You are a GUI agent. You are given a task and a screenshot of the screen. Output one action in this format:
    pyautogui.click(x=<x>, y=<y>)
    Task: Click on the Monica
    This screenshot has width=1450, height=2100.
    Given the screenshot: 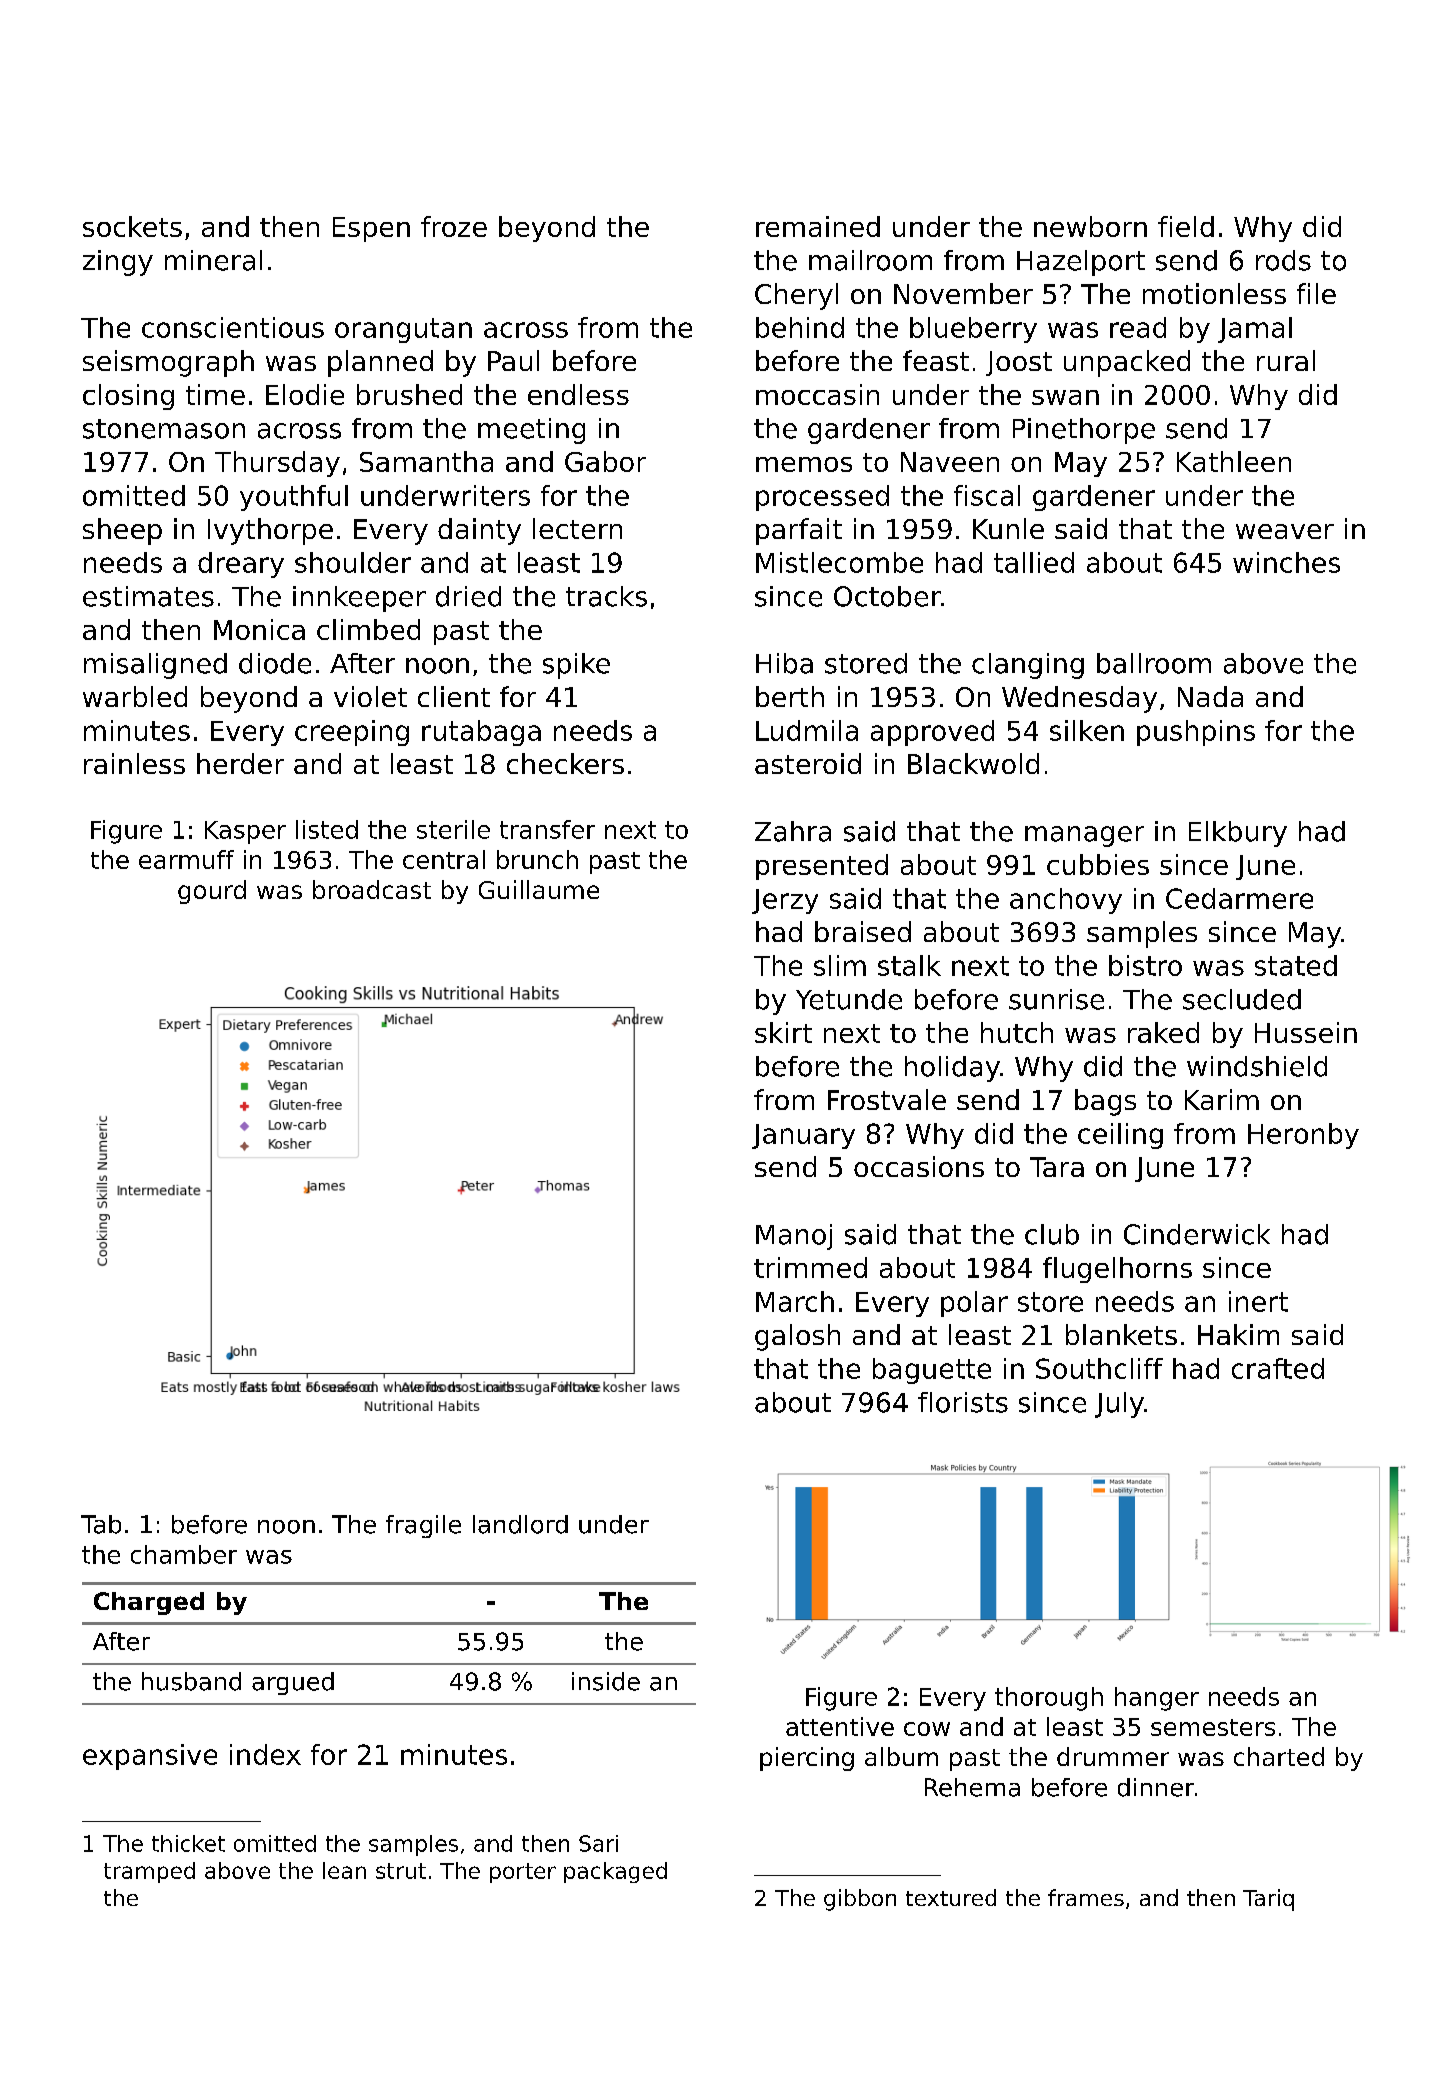 What is the action you would take?
    pyautogui.click(x=259, y=629)
